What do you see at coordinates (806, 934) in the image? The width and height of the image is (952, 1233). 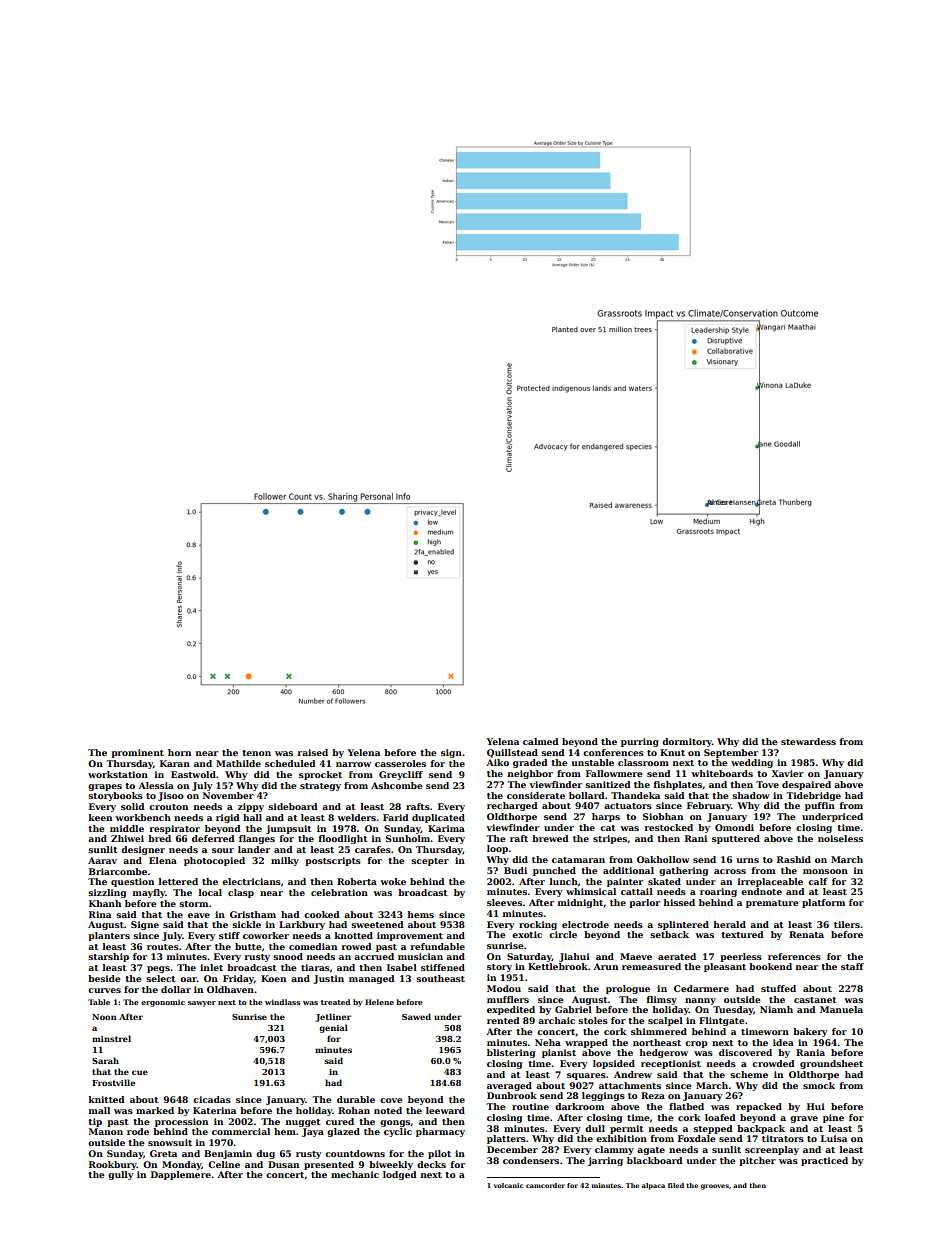 I see `Renata` at bounding box center [806, 934].
